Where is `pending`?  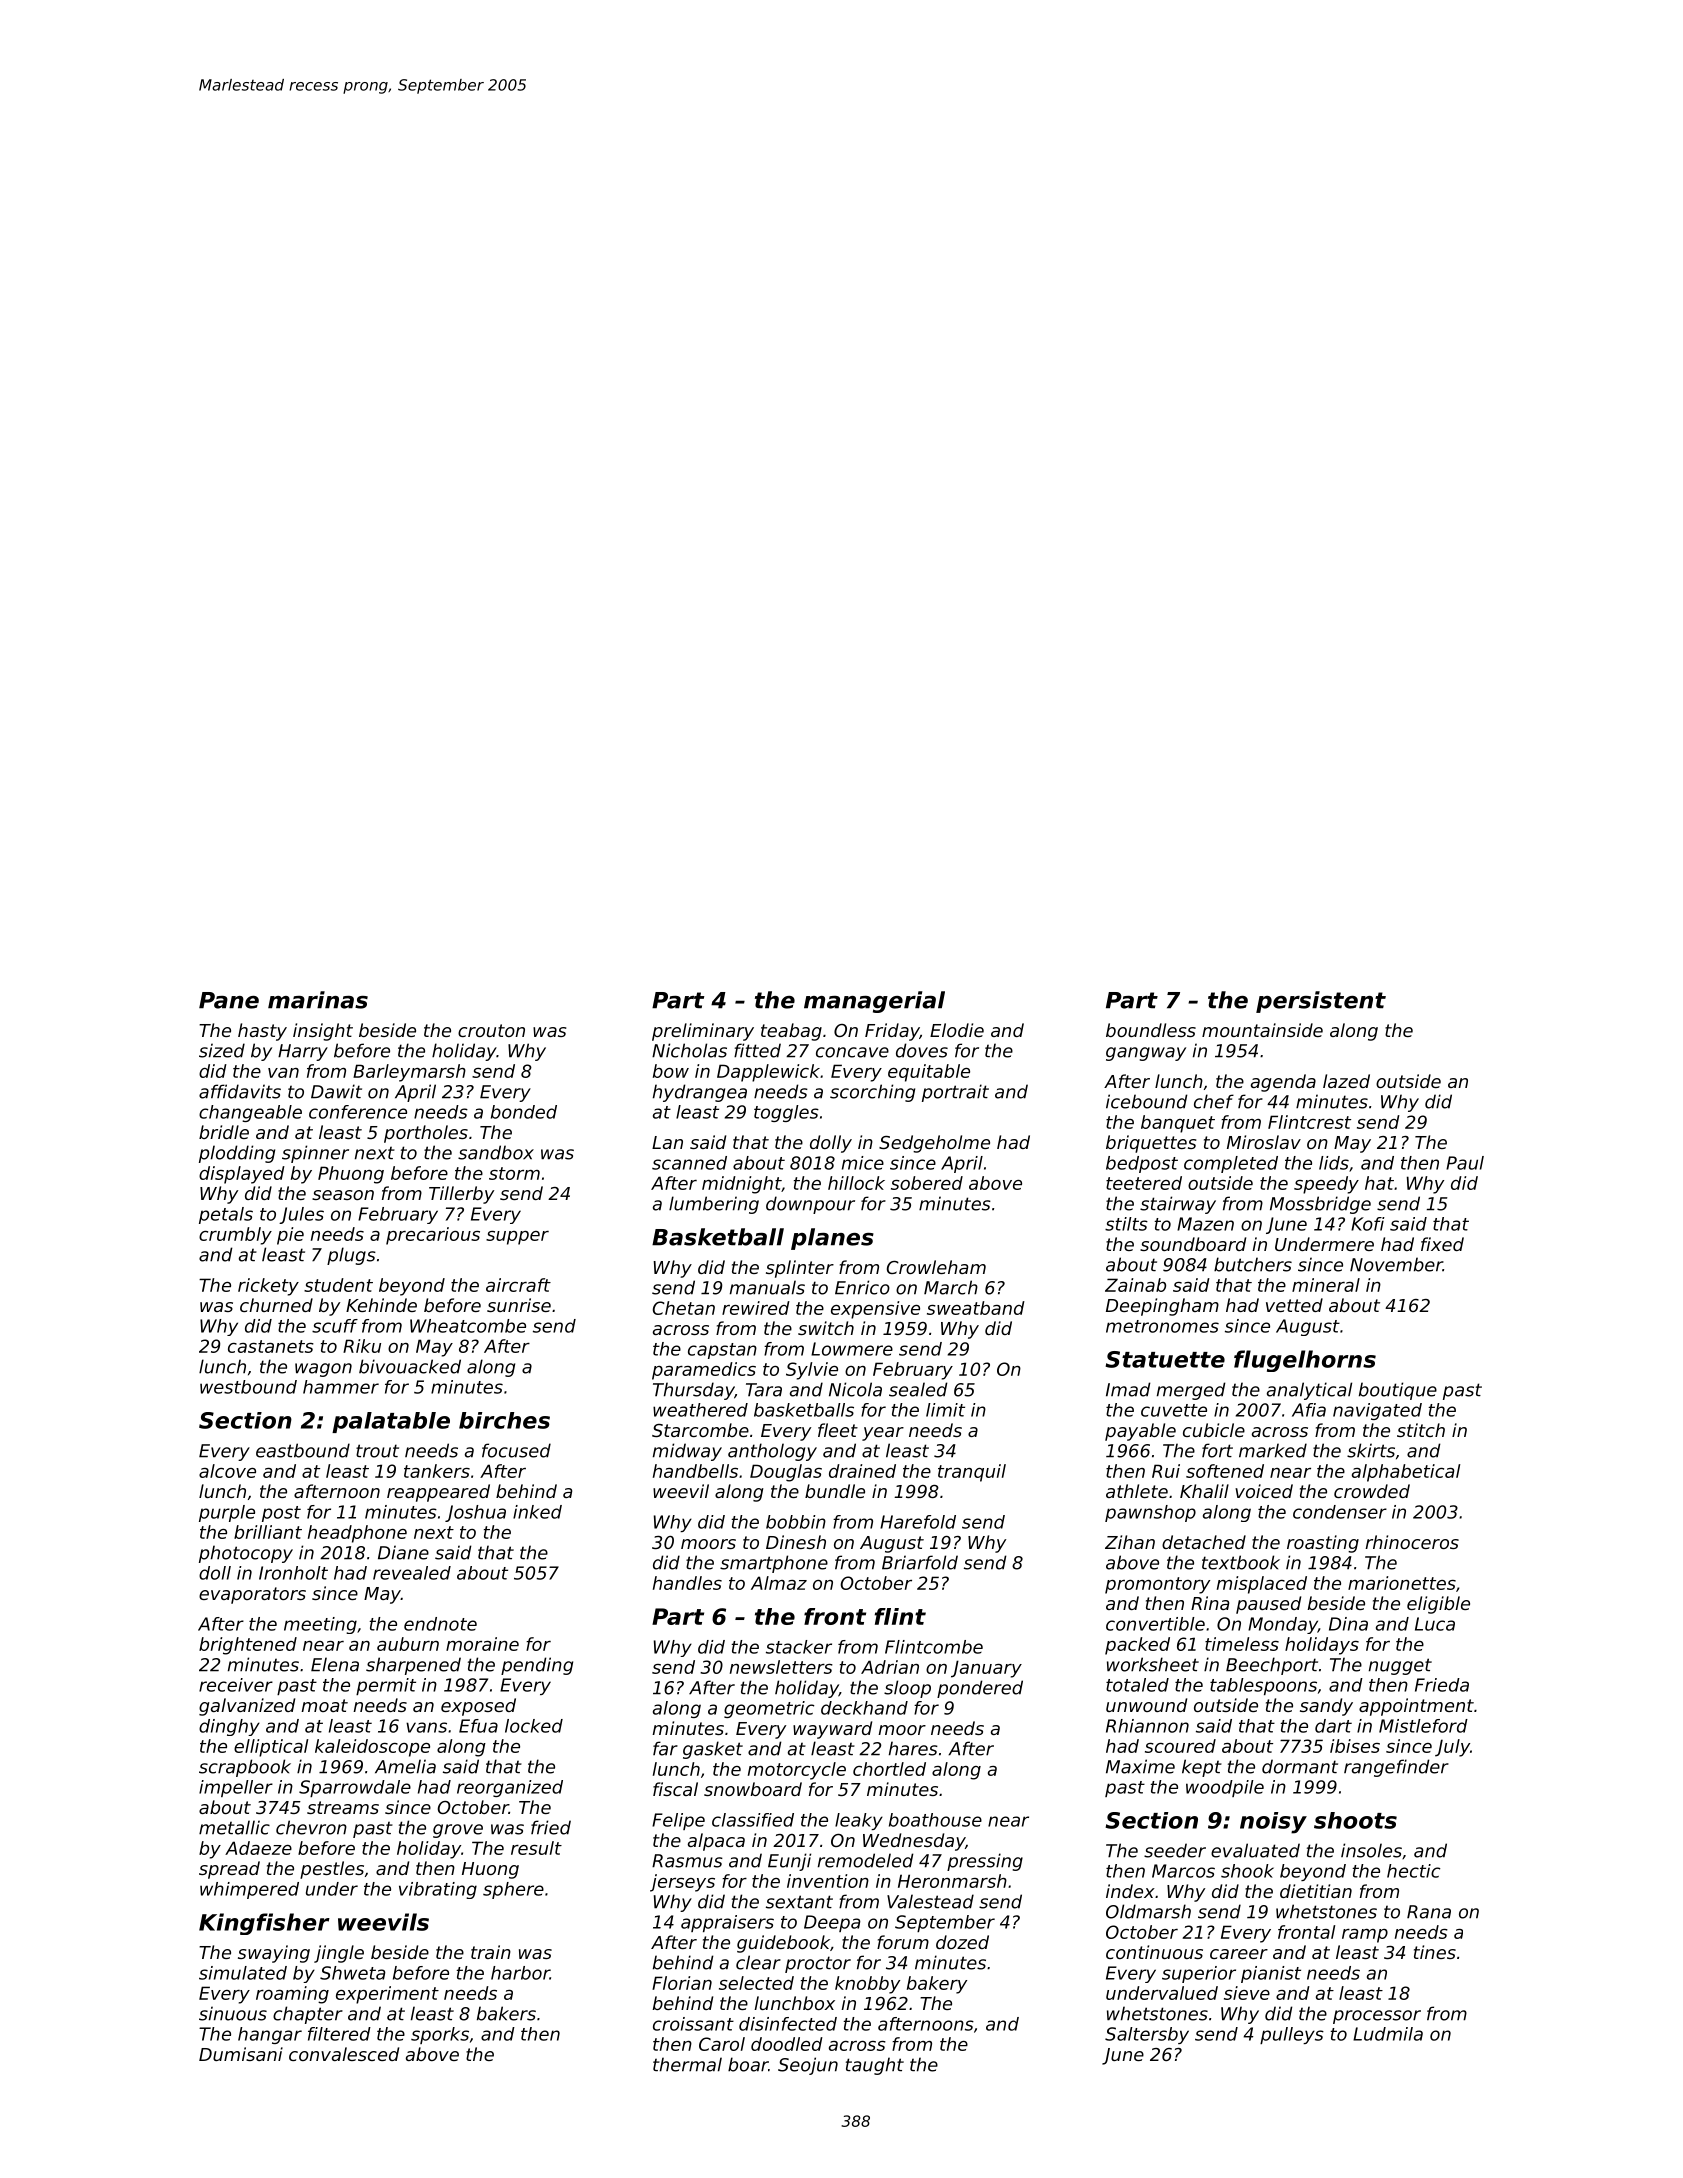 pending is located at coordinates (537, 1666).
